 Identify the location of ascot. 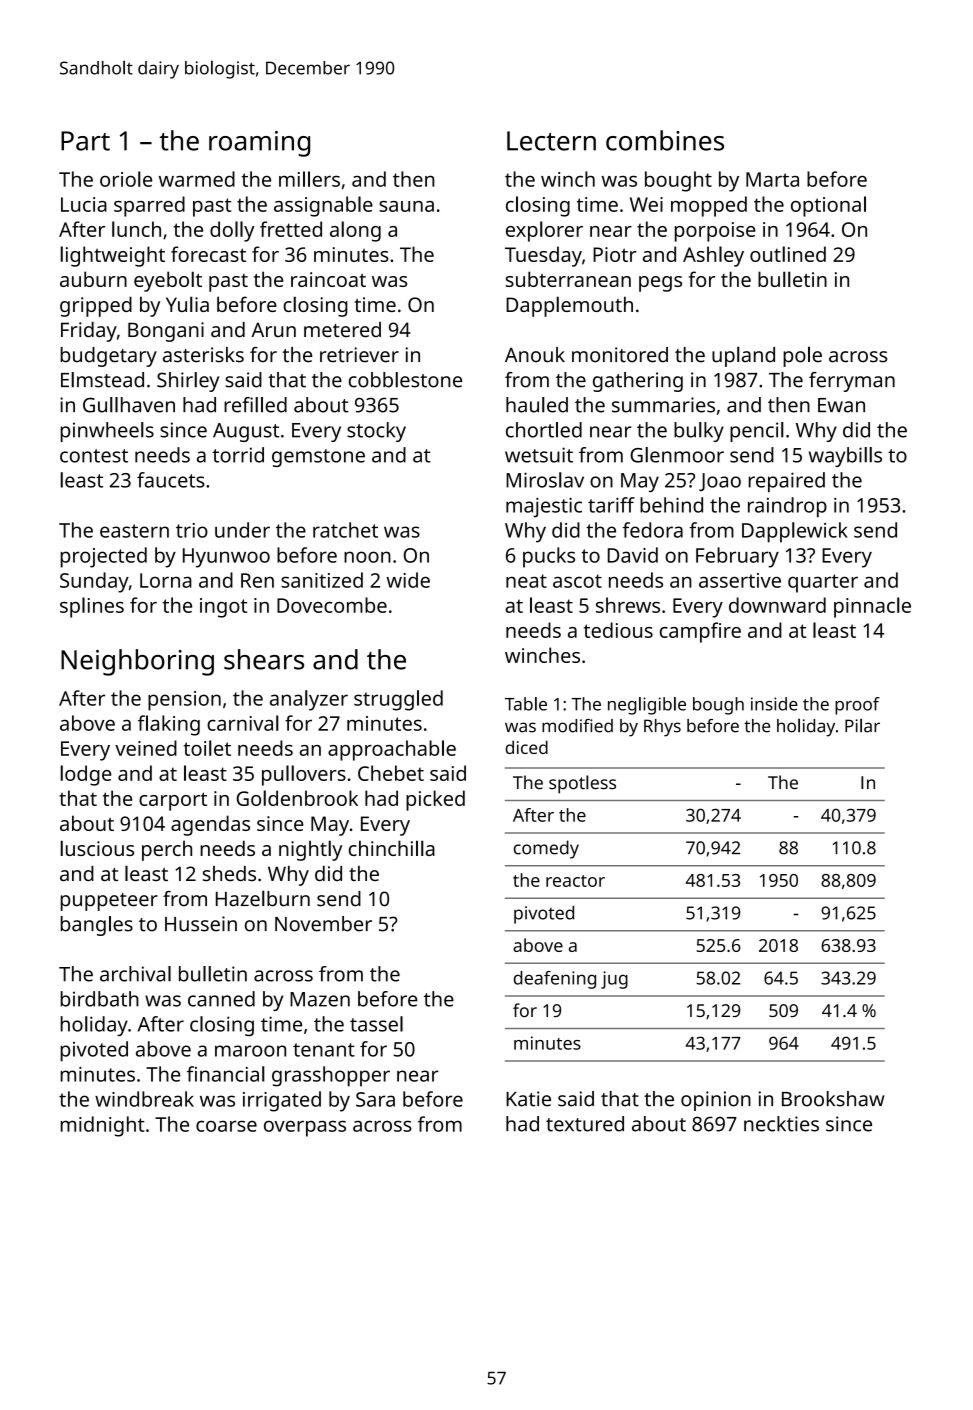
(577, 581).
